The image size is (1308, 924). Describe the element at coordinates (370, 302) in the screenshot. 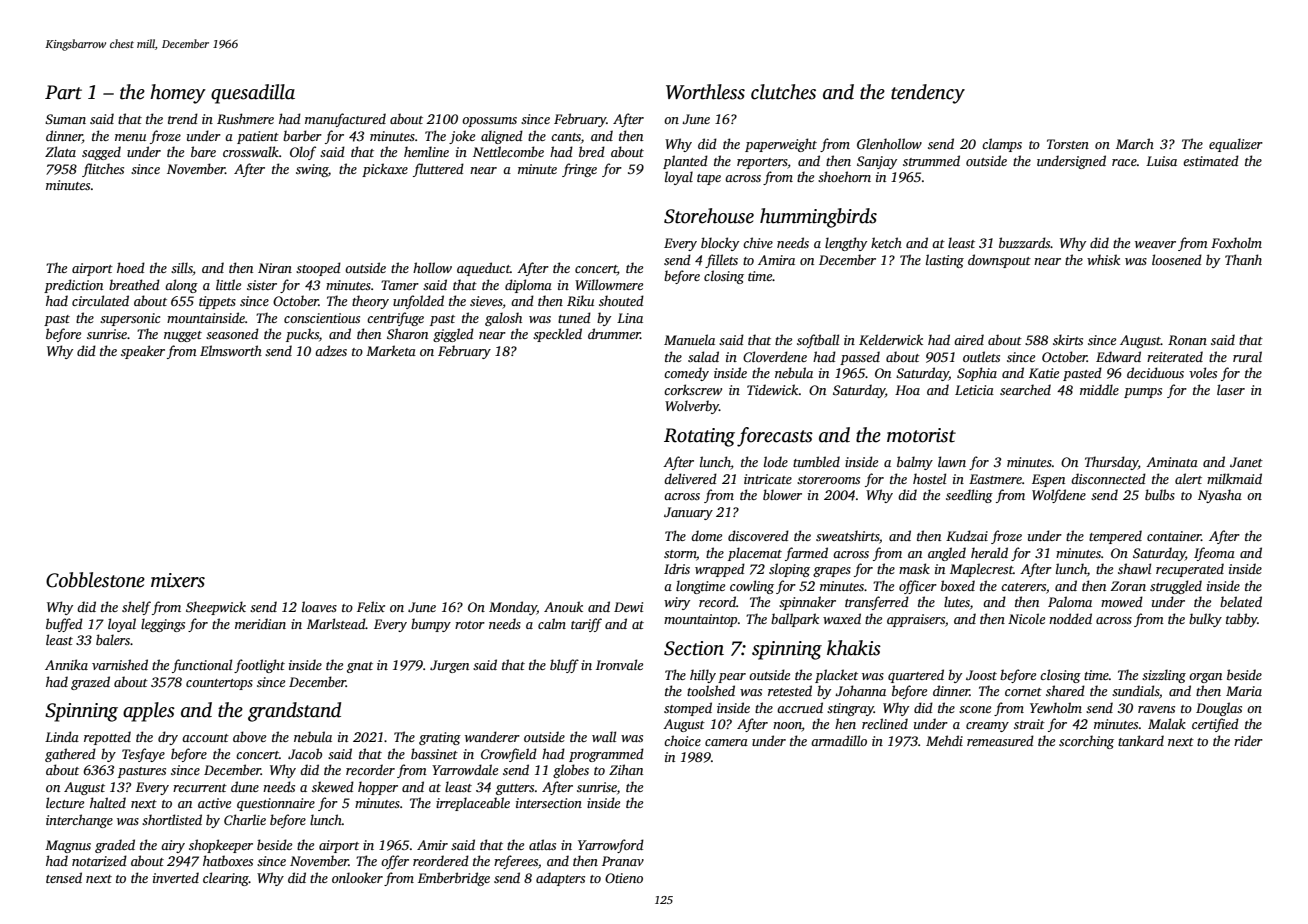

I see `theory` at that location.
